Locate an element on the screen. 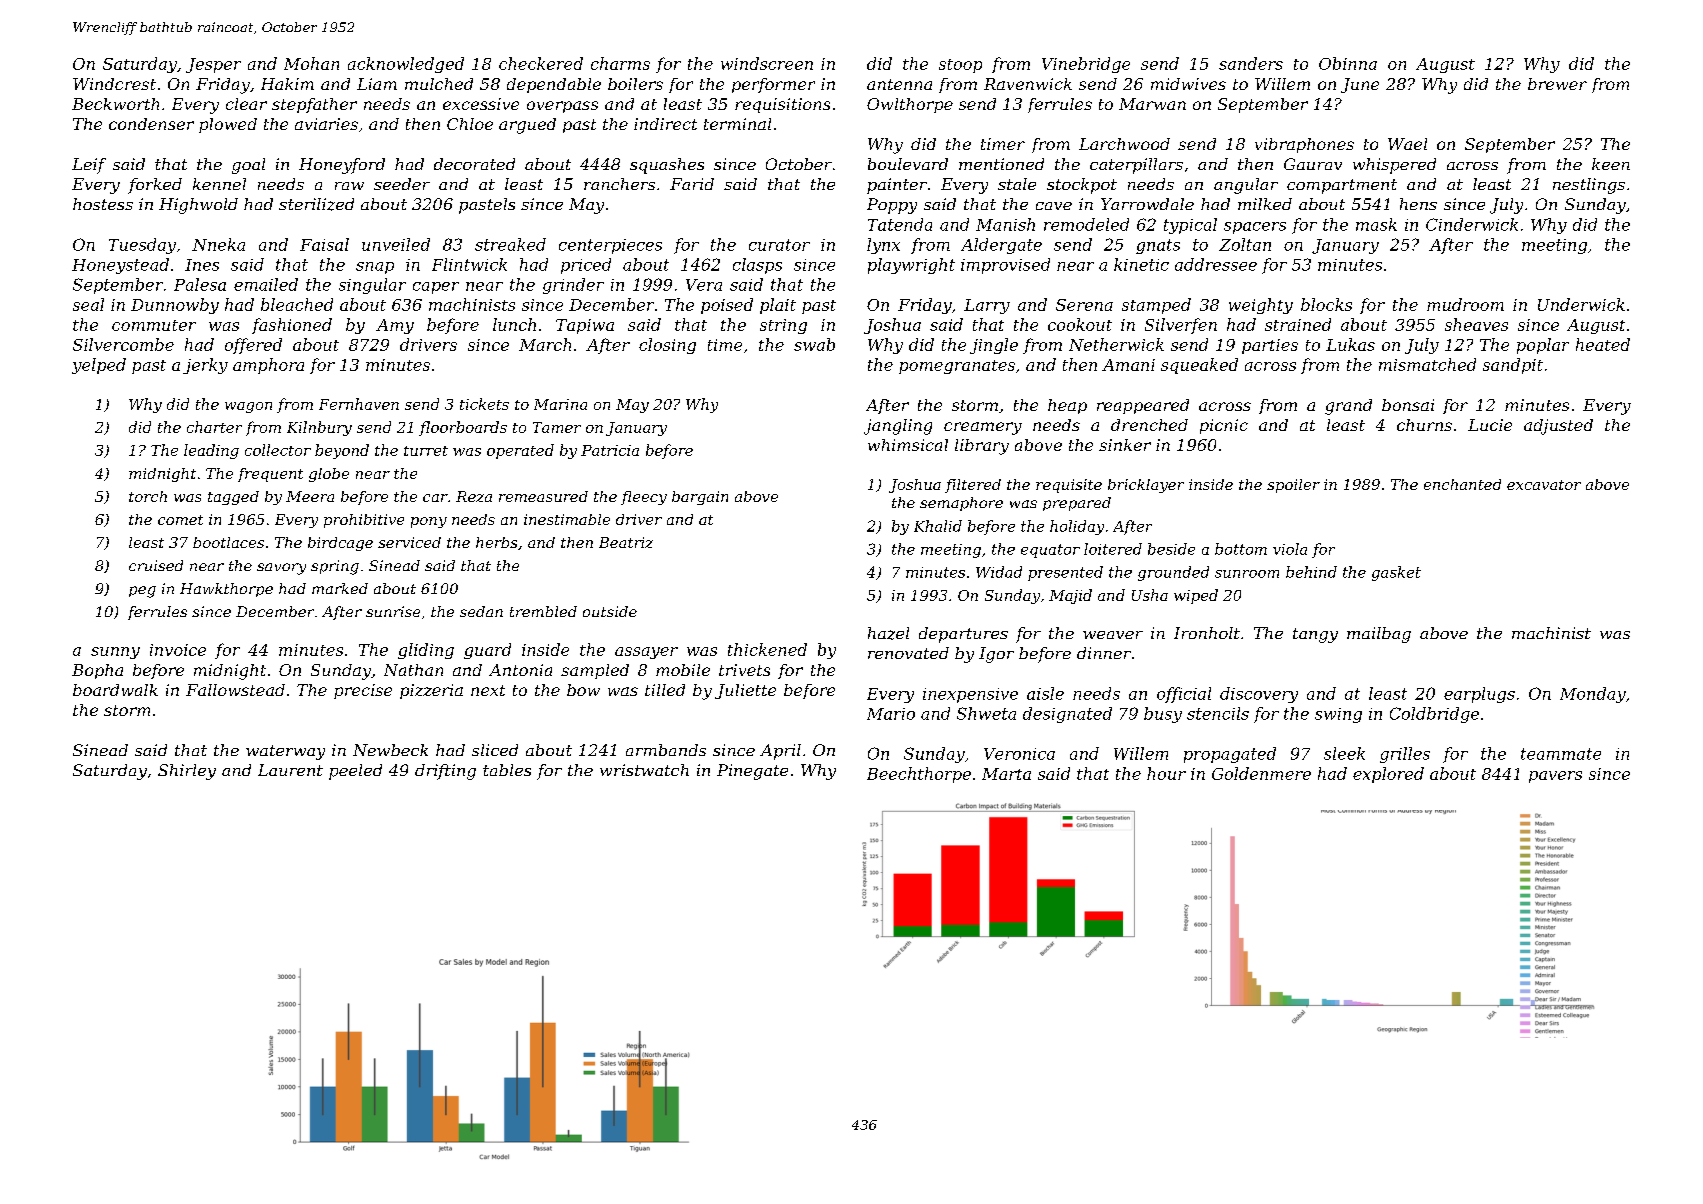 This screenshot has height=1204, width=1703. condenser is located at coordinates (151, 124).
